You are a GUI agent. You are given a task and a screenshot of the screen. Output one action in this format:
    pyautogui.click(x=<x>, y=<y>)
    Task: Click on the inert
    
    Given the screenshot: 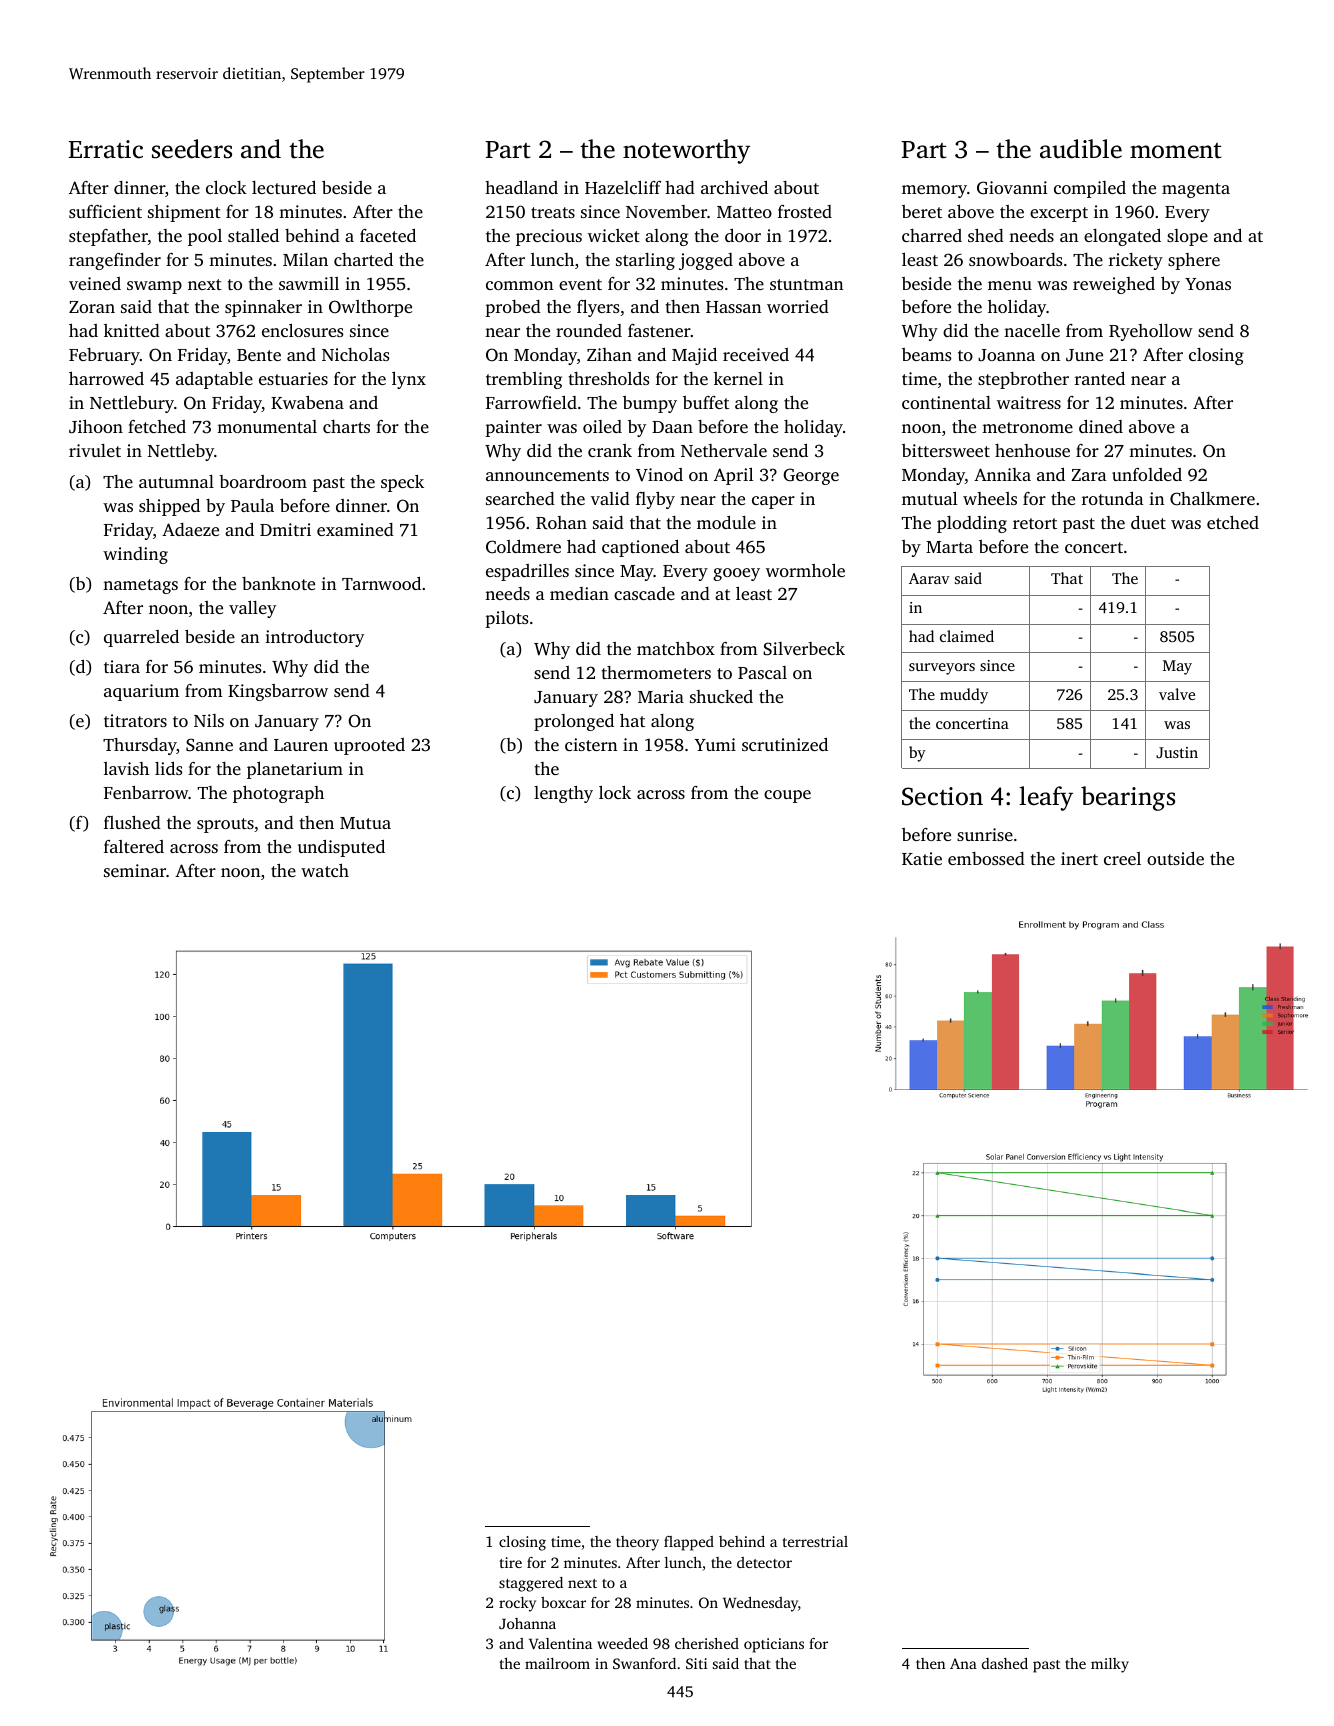 What is the action you would take?
    pyautogui.click(x=1079, y=858)
